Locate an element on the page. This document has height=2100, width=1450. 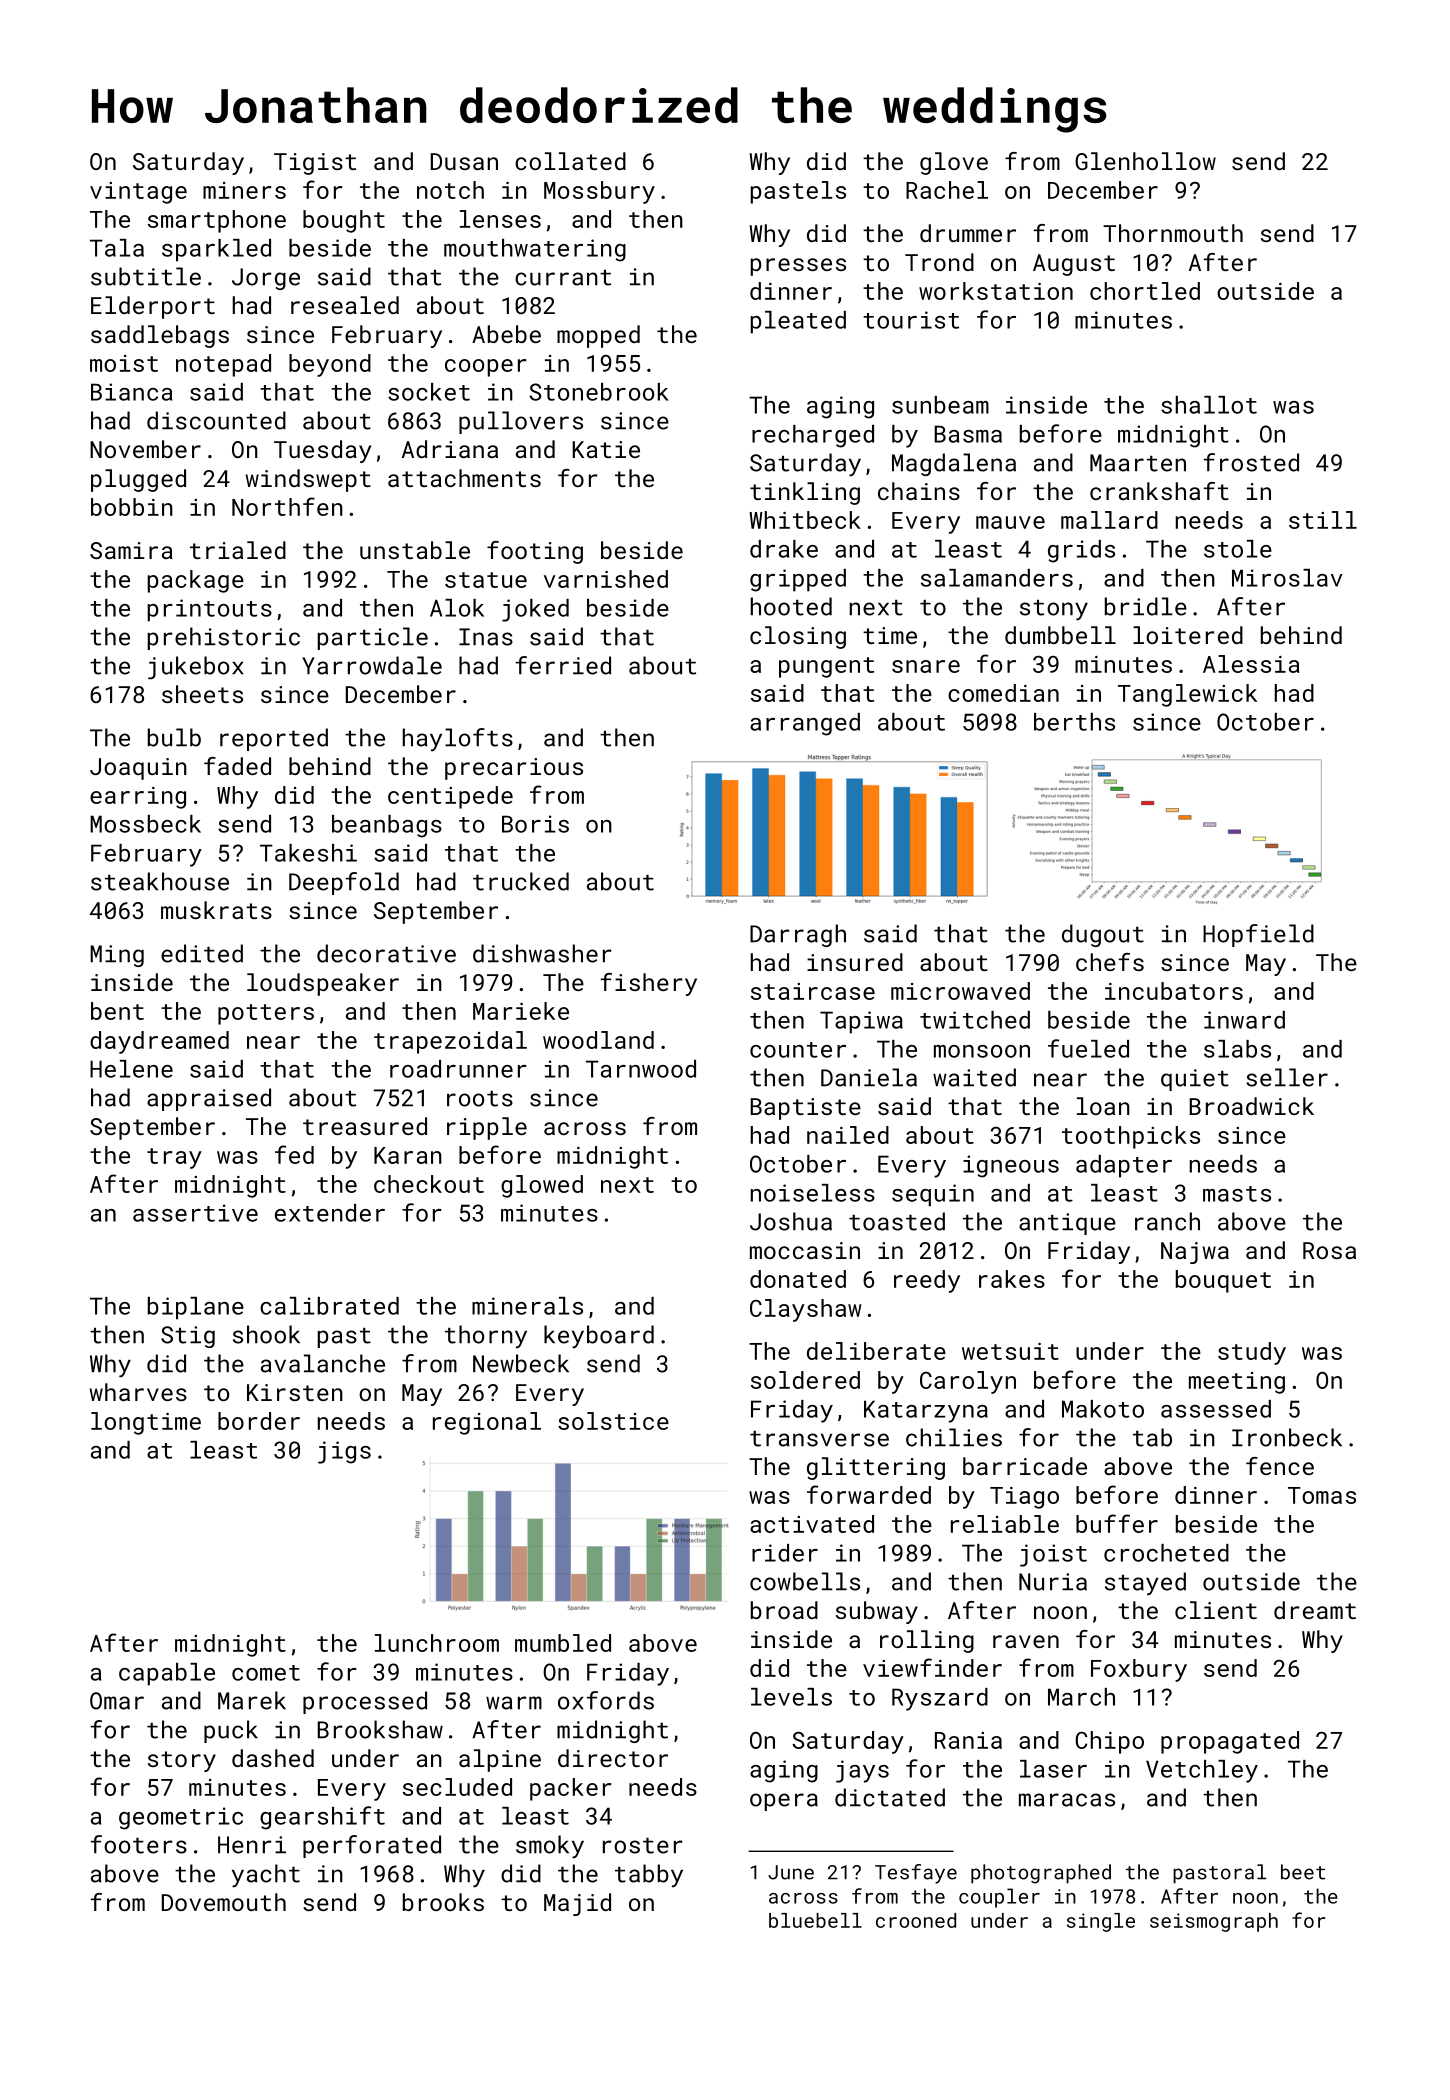
mumbled is located at coordinates (563, 1643).
